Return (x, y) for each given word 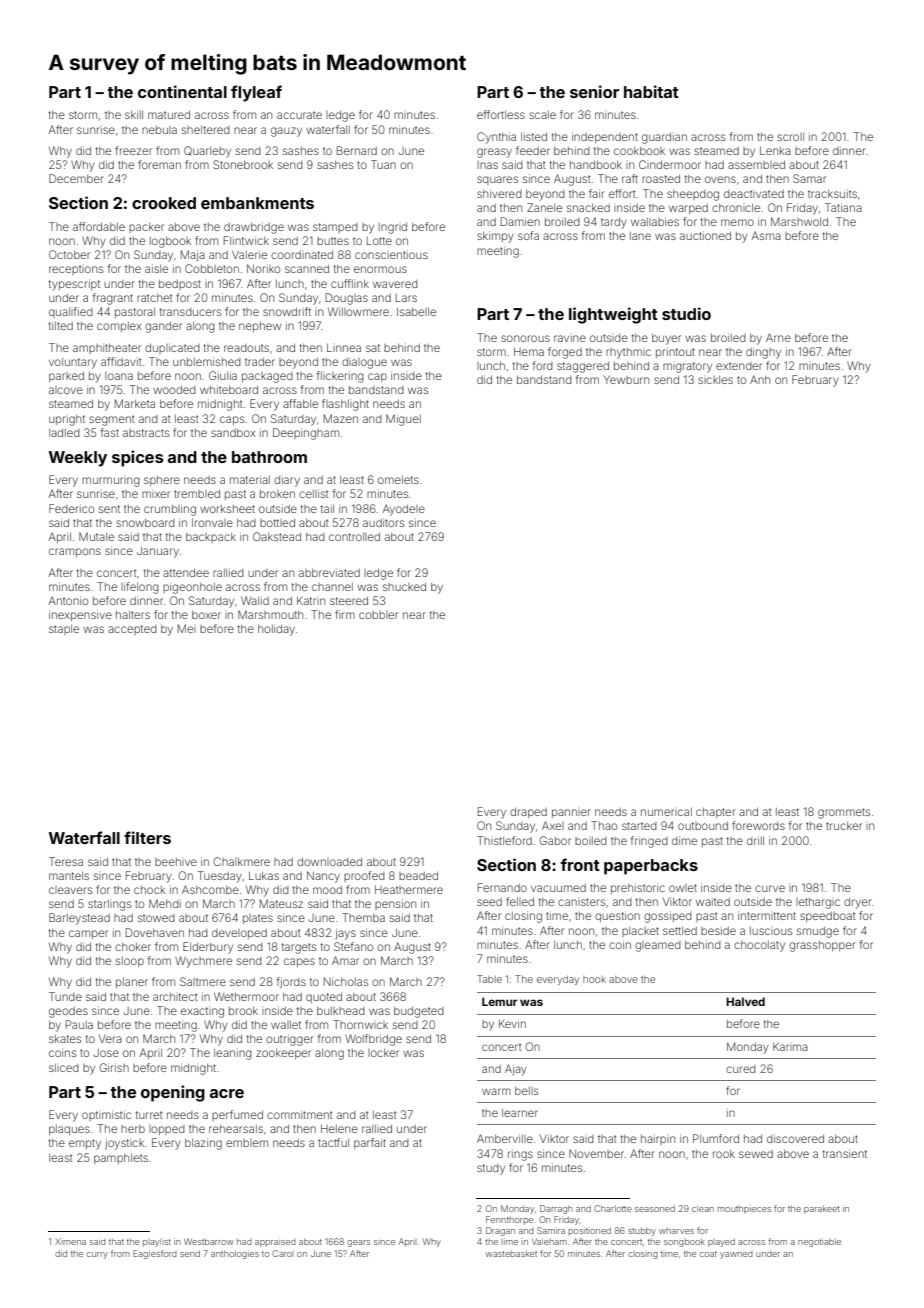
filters (147, 837)
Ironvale (212, 523)
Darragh (556, 1209)
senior (594, 91)
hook (594, 979)
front (580, 864)
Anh (760, 379)
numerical (666, 812)
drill (755, 840)
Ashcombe (210, 889)
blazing (203, 1144)
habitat (651, 91)
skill (134, 114)
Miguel (403, 420)
